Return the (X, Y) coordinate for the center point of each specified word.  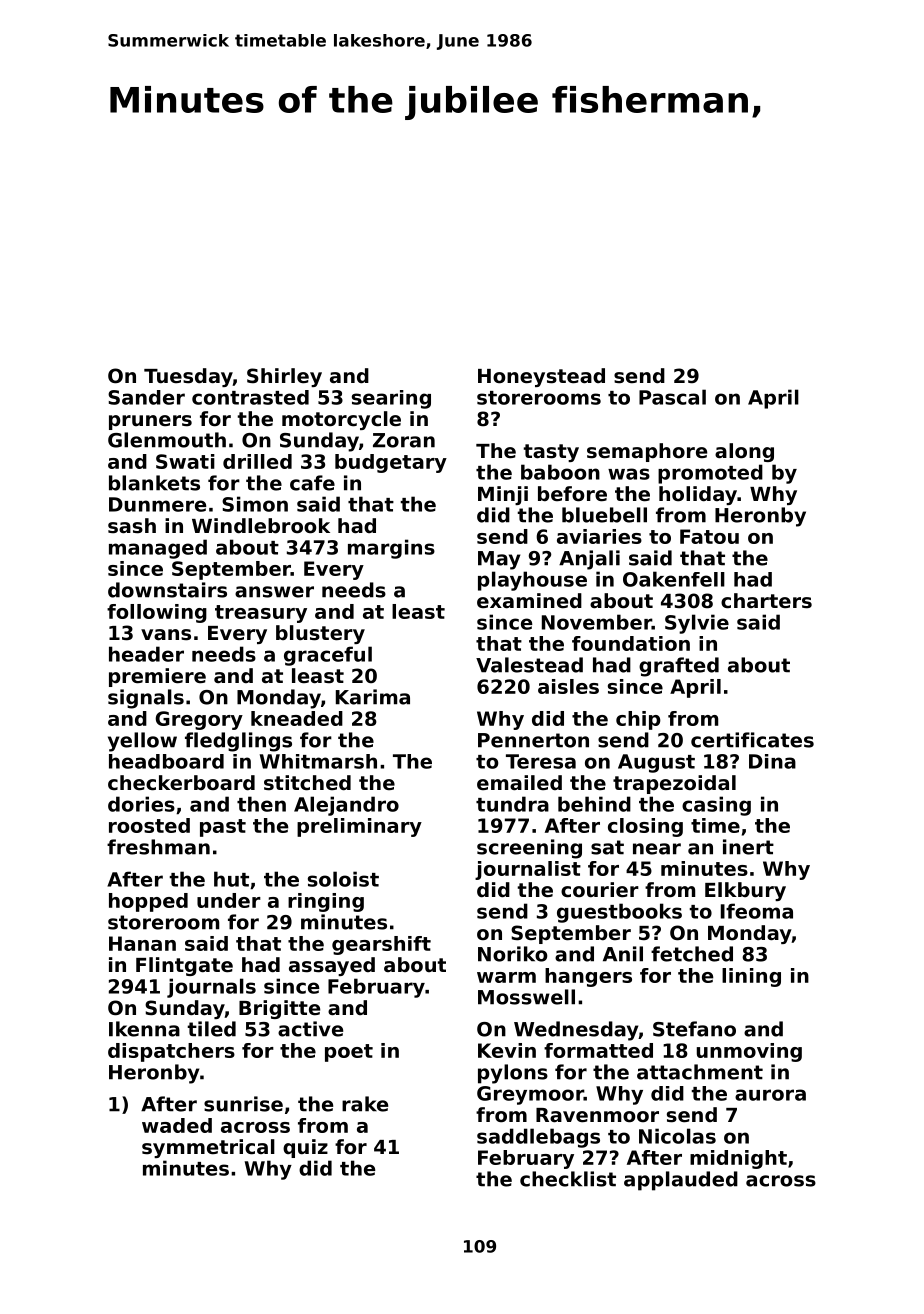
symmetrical (208, 1148)
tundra (512, 804)
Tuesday (188, 377)
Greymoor (530, 1095)
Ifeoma (757, 911)
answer (274, 592)
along (744, 452)
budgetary (391, 463)
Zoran (404, 440)
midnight (738, 1159)
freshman (158, 847)
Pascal (672, 397)
